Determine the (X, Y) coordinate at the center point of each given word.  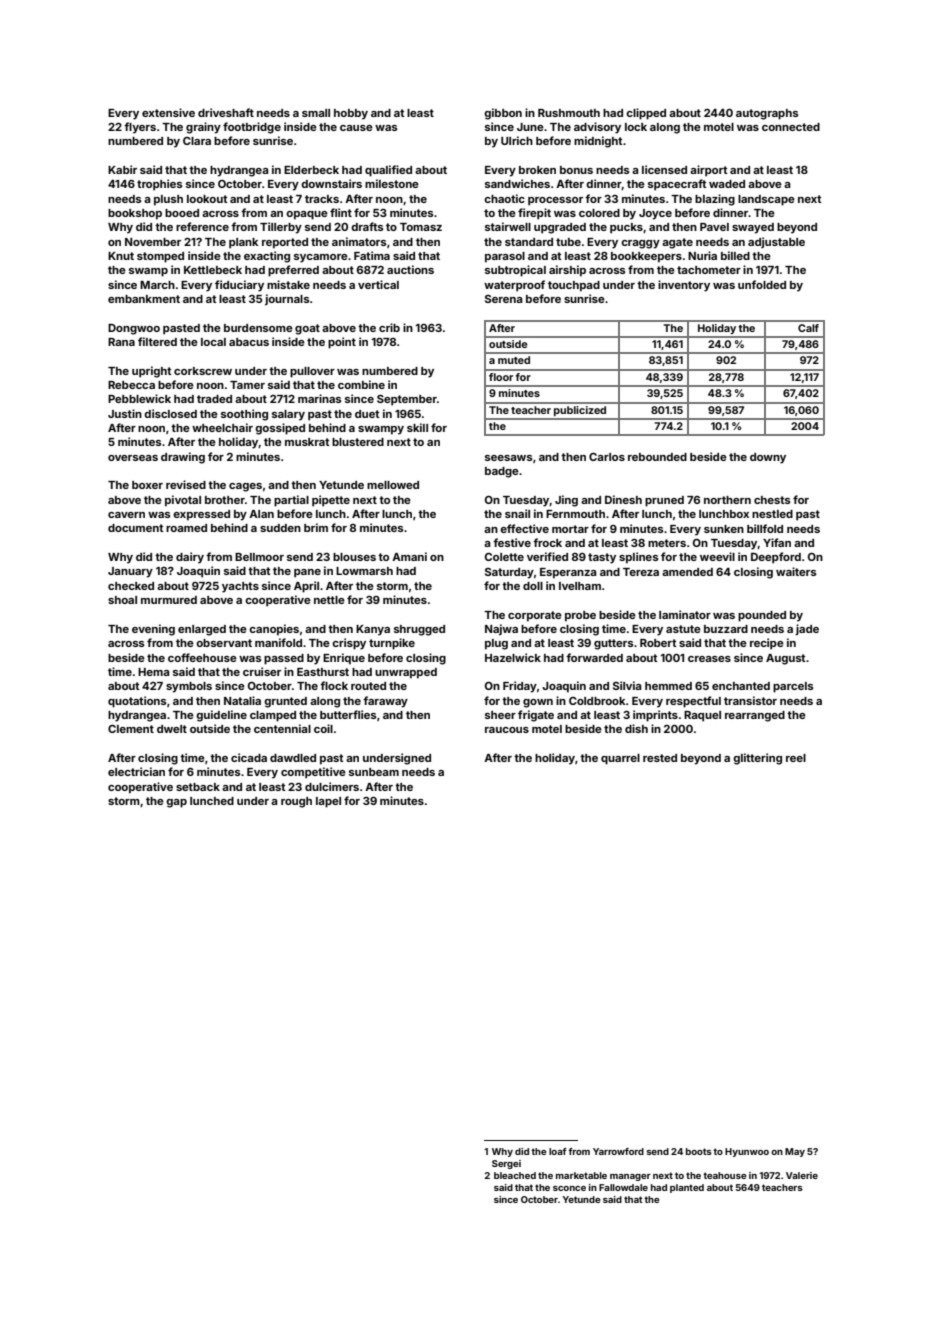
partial (291, 501)
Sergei (506, 1164)
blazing (715, 200)
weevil (717, 556)
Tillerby (281, 228)
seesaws (508, 458)
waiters (796, 571)
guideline (221, 716)
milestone (392, 183)
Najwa (501, 629)
